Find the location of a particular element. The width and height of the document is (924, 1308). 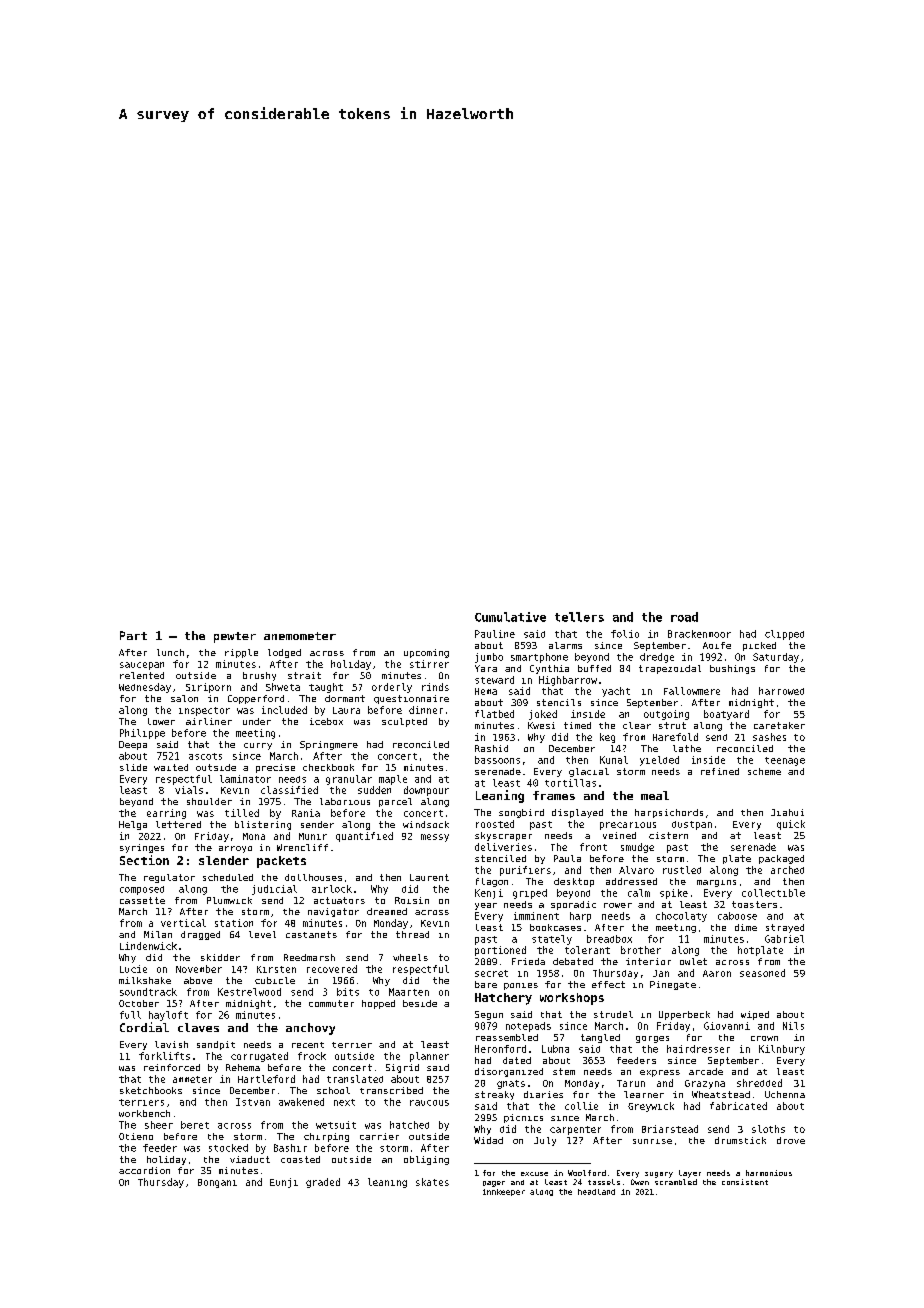

salon is located at coordinates (184, 698).
